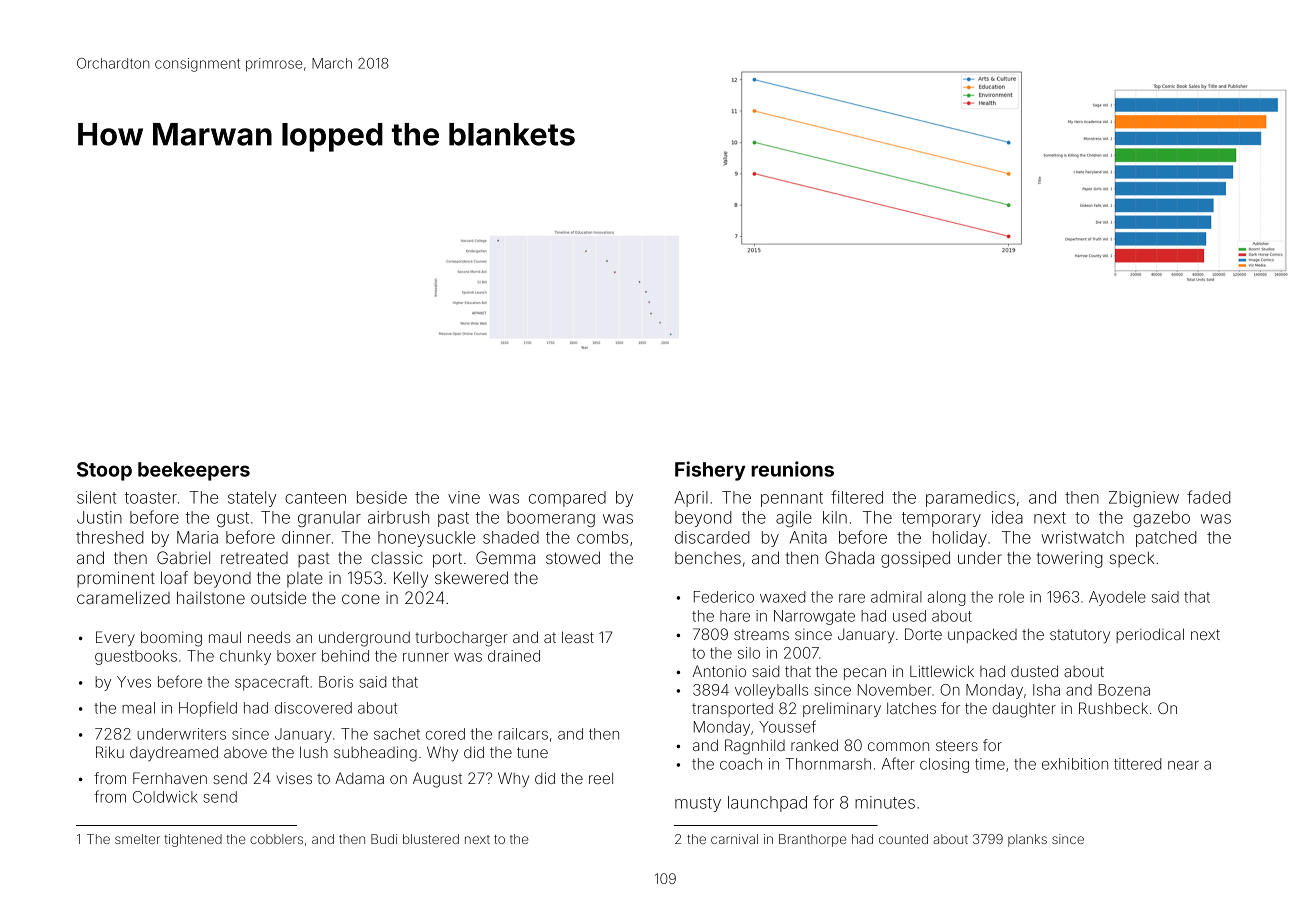  What do you see at coordinates (1161, 519) in the screenshot?
I see `gazebo` at bounding box center [1161, 519].
